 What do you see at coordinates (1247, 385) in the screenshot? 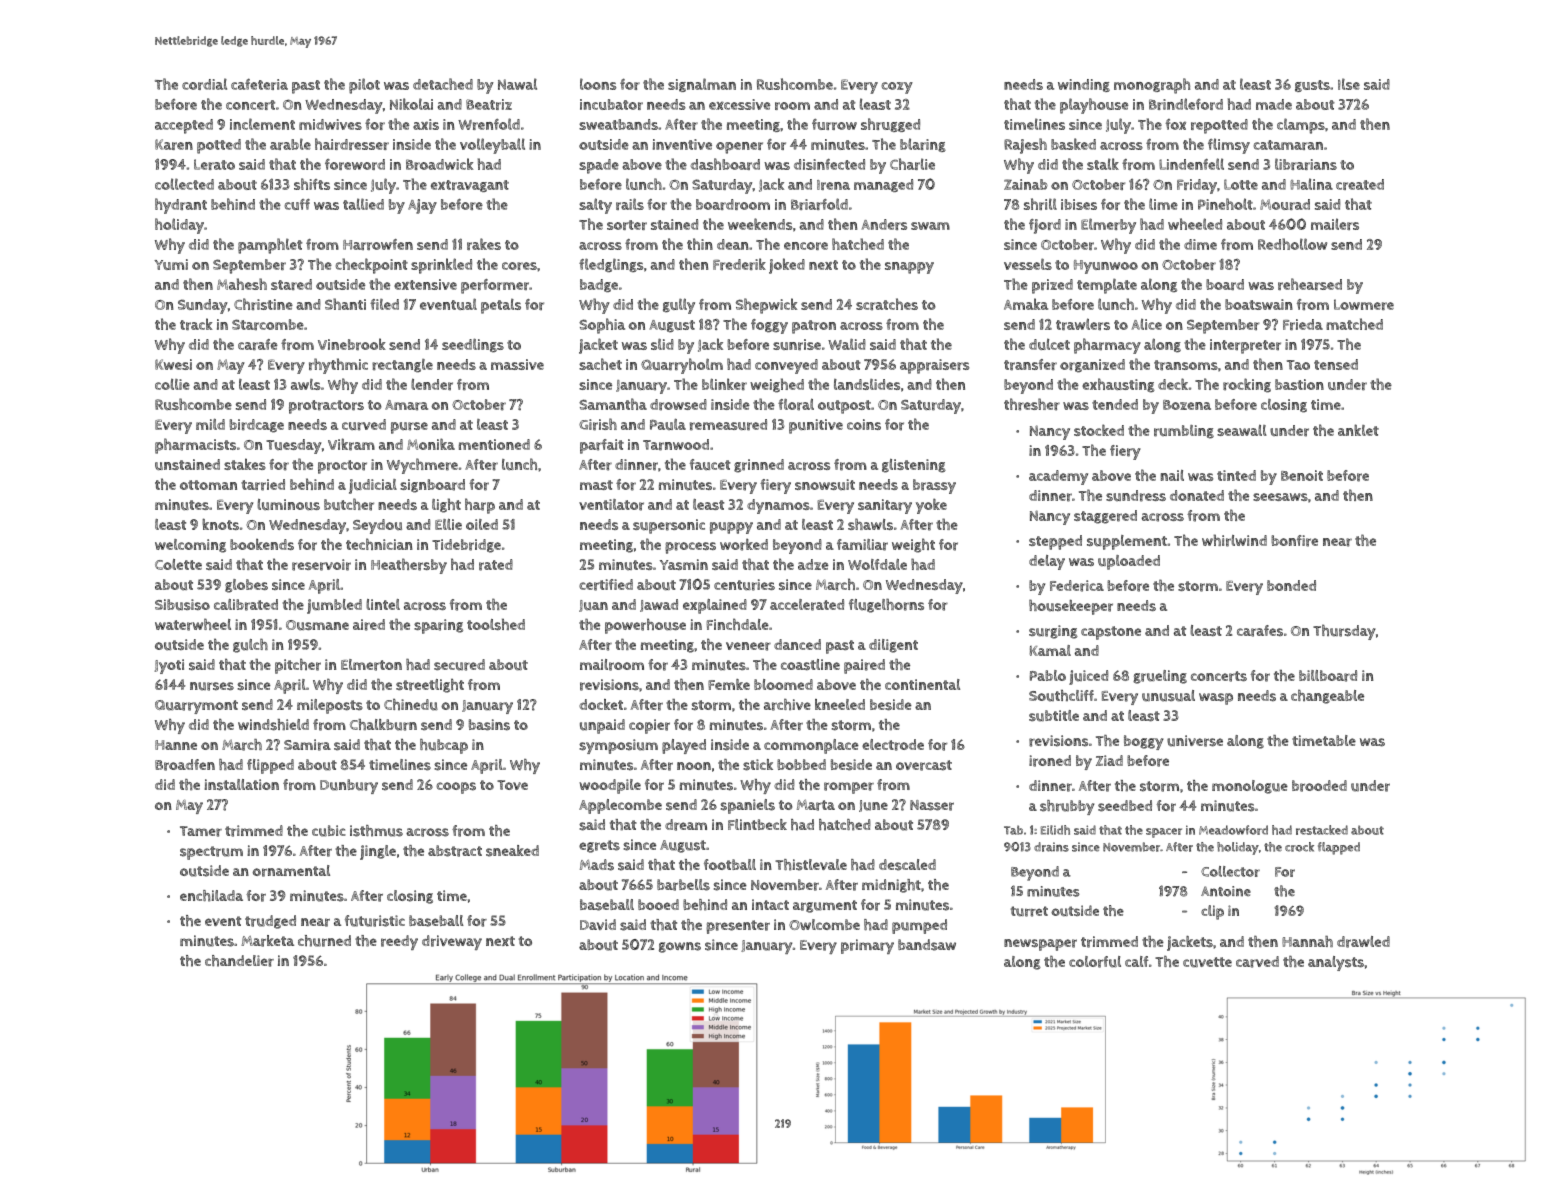
I see `rocking` at bounding box center [1247, 385].
